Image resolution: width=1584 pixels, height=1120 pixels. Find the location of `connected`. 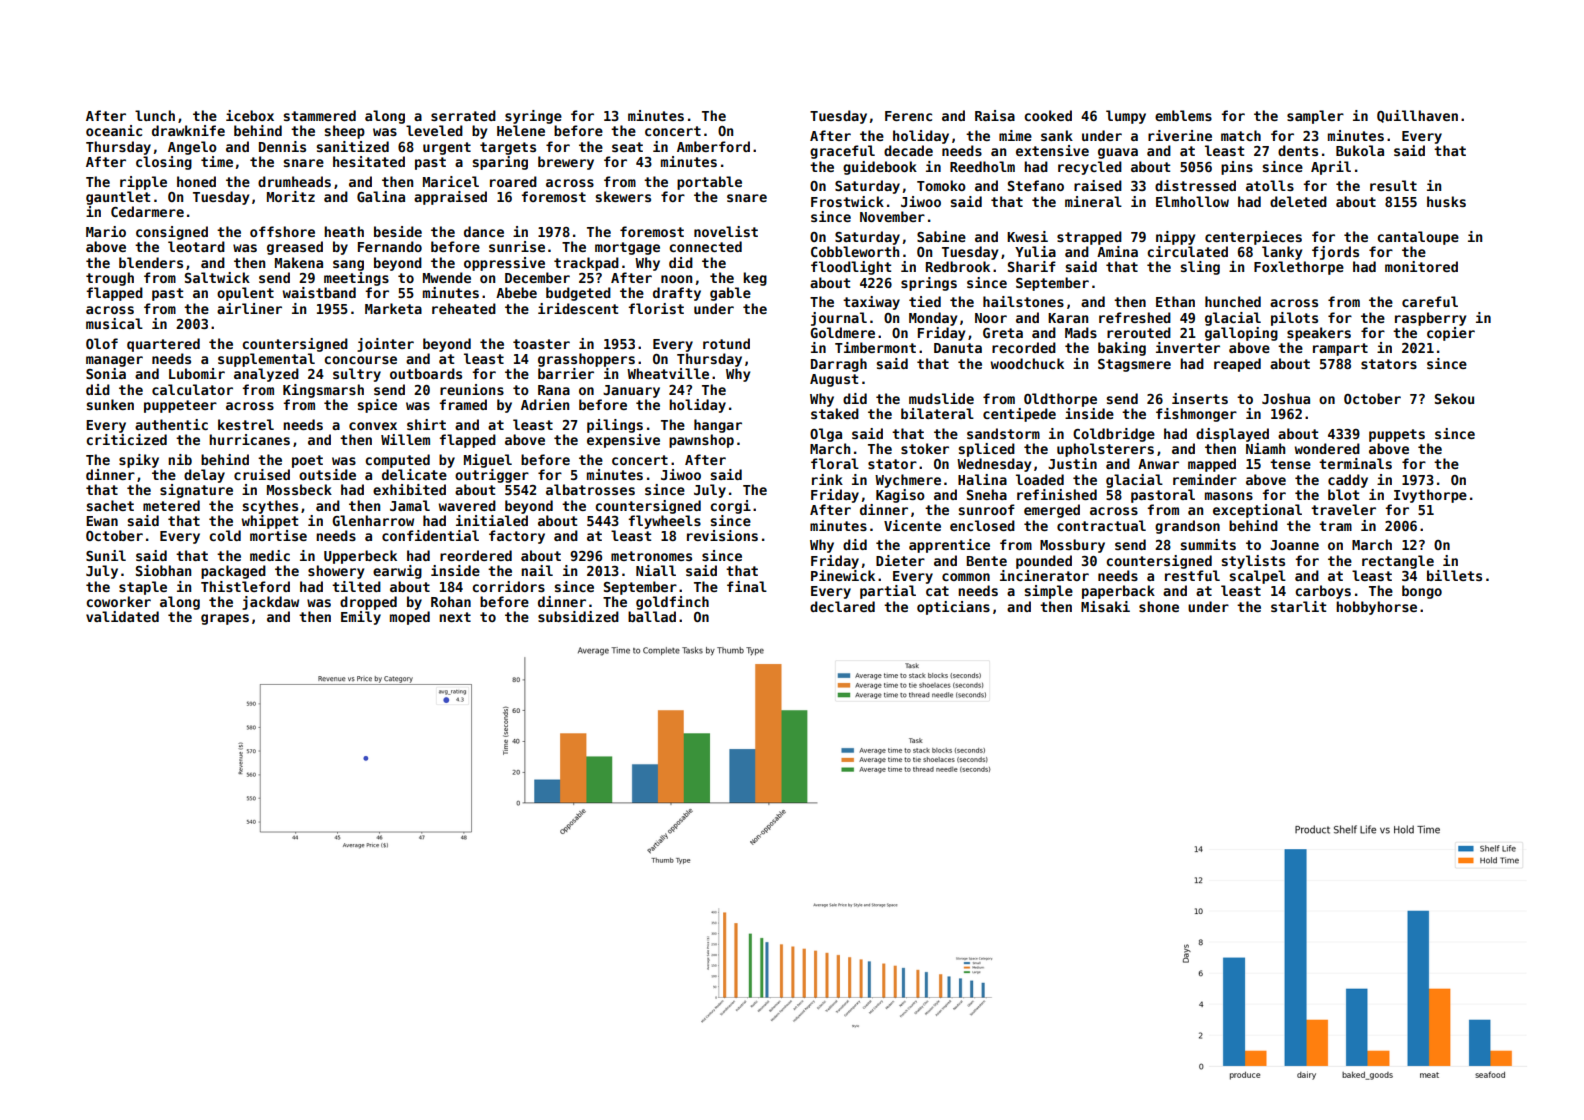

connected is located at coordinates (705, 246).
